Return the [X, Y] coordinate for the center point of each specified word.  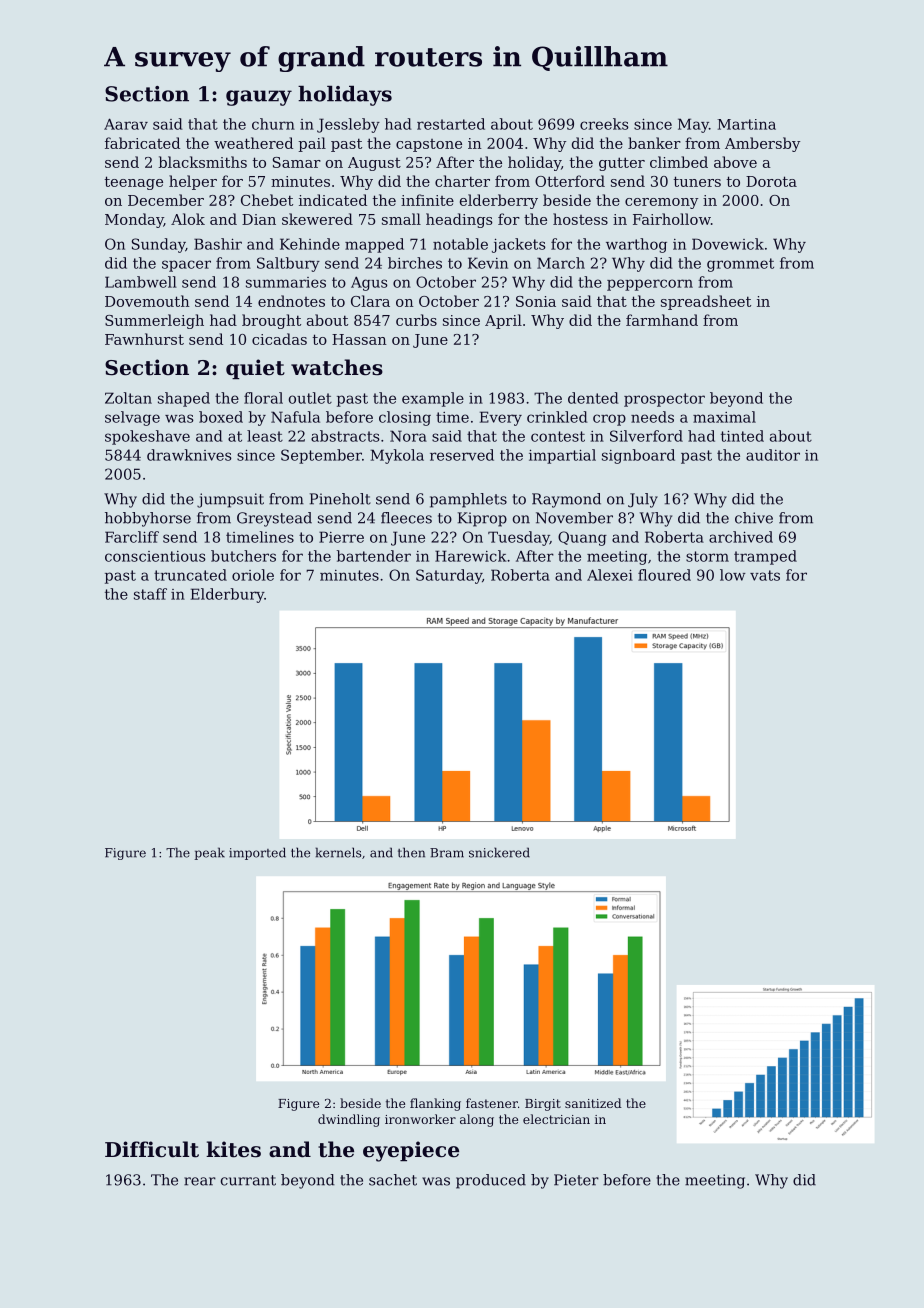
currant [248, 1180]
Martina [746, 124]
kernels [338, 852]
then [411, 852]
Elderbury [227, 595]
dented [593, 398]
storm [707, 556]
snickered [499, 852]
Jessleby [348, 125]
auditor [773, 455]
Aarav [126, 124]
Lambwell [141, 282]
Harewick [471, 556]
